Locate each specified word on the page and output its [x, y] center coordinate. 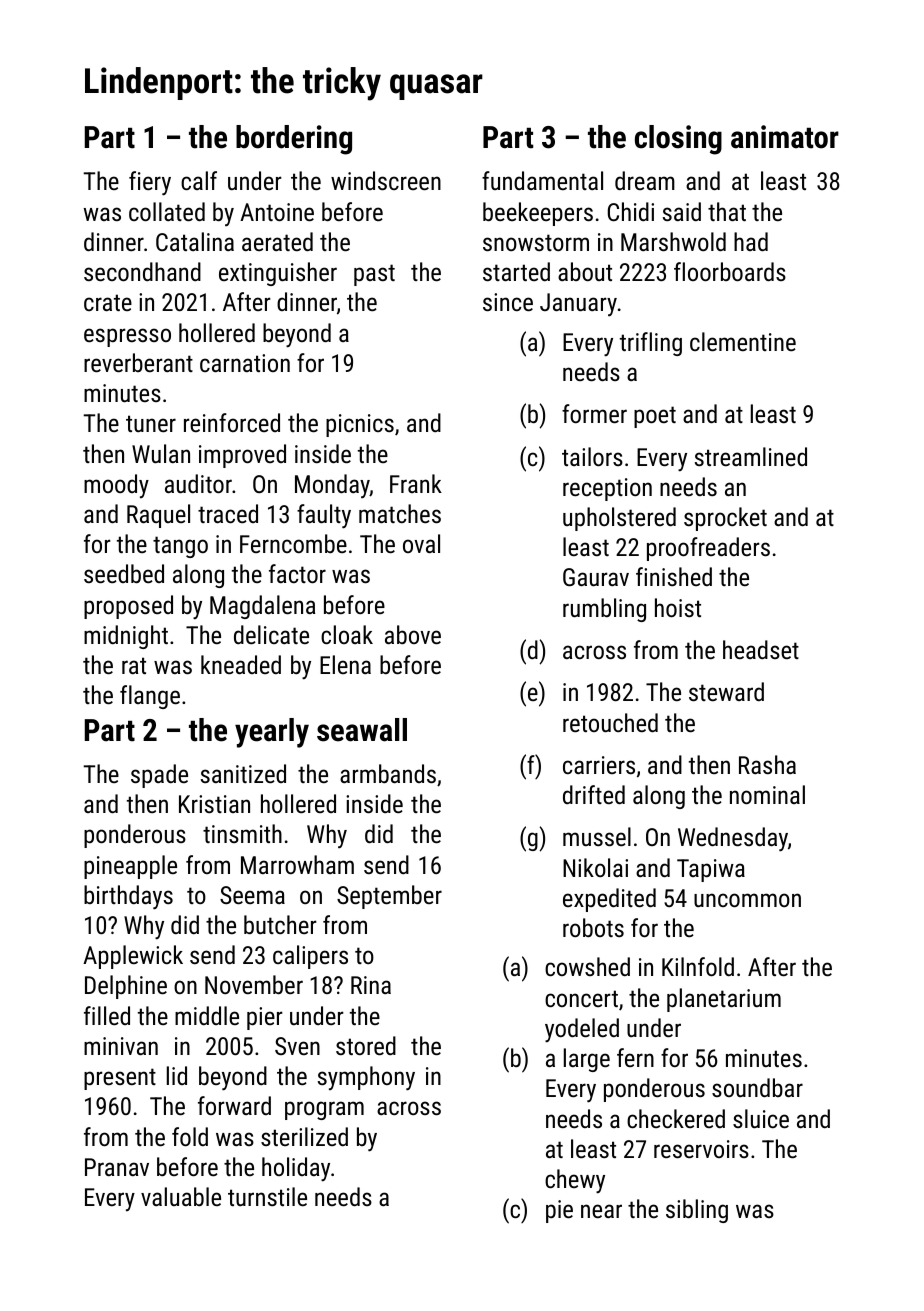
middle [207, 1015]
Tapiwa [711, 870]
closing [678, 140]
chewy [575, 1181]
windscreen [386, 180]
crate [108, 302]
